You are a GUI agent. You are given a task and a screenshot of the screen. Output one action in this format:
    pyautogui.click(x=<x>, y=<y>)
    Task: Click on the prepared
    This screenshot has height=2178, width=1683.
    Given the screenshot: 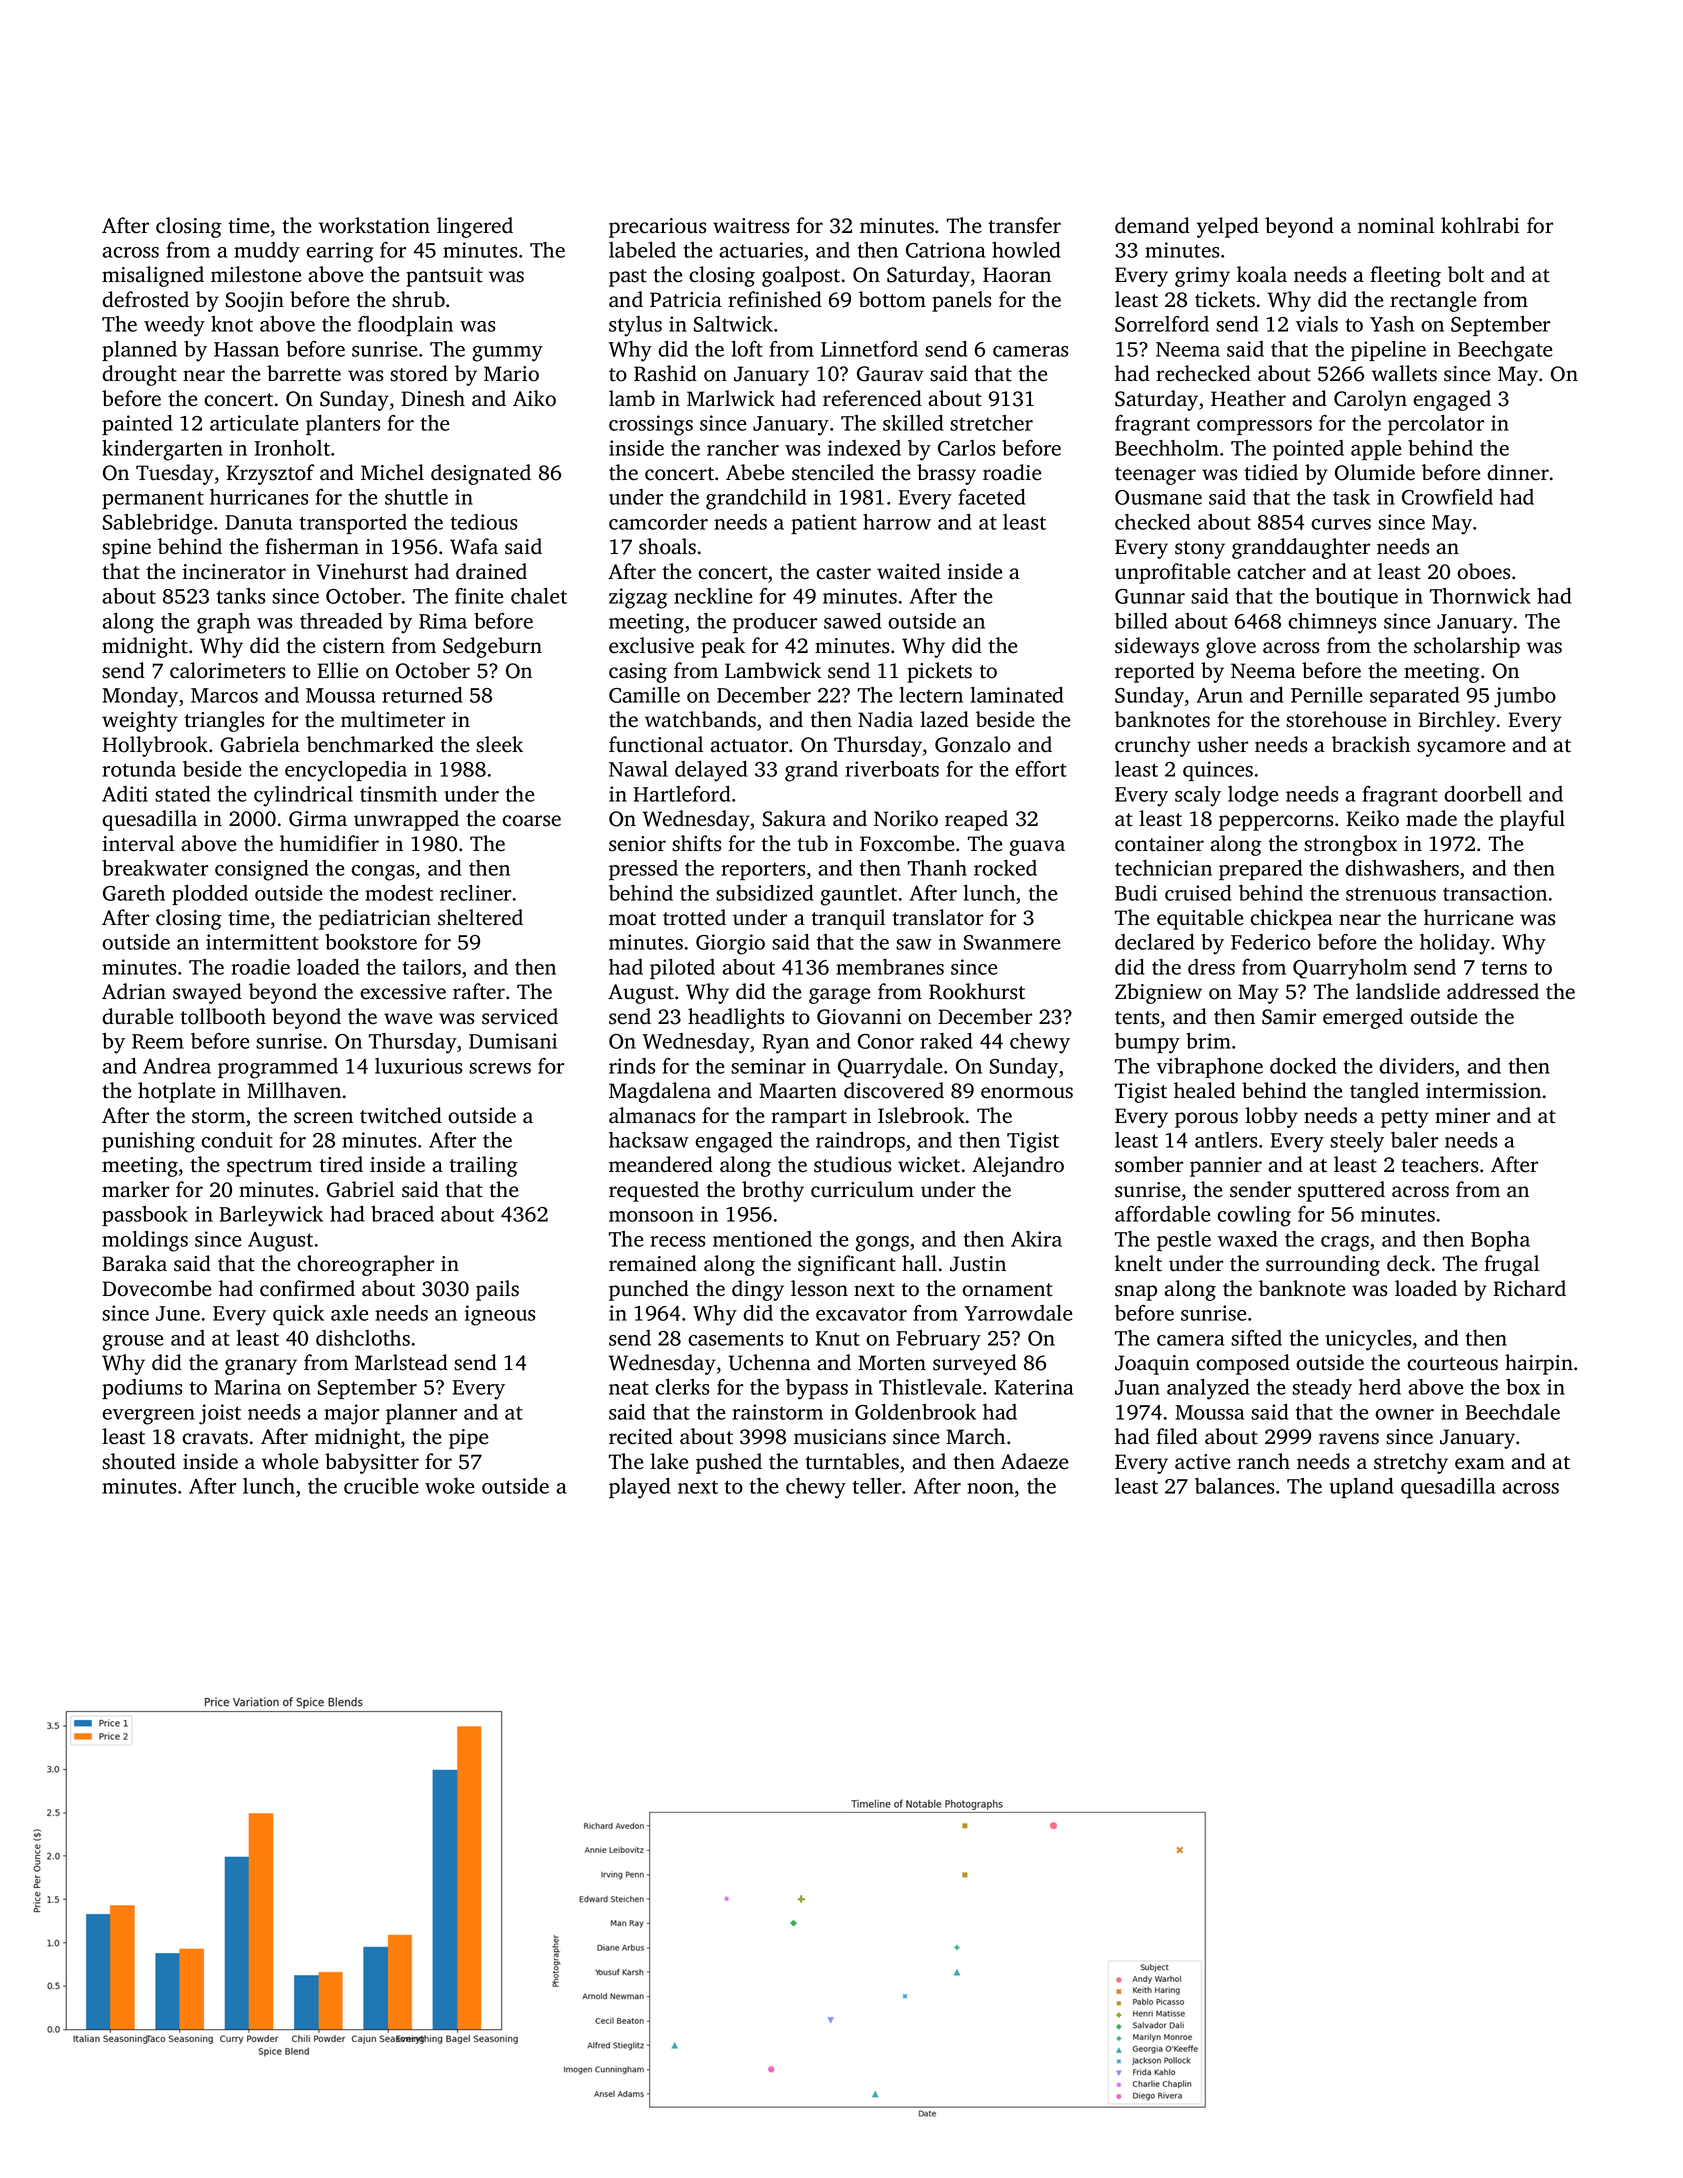 What is the action you would take?
    pyautogui.click(x=1261, y=870)
